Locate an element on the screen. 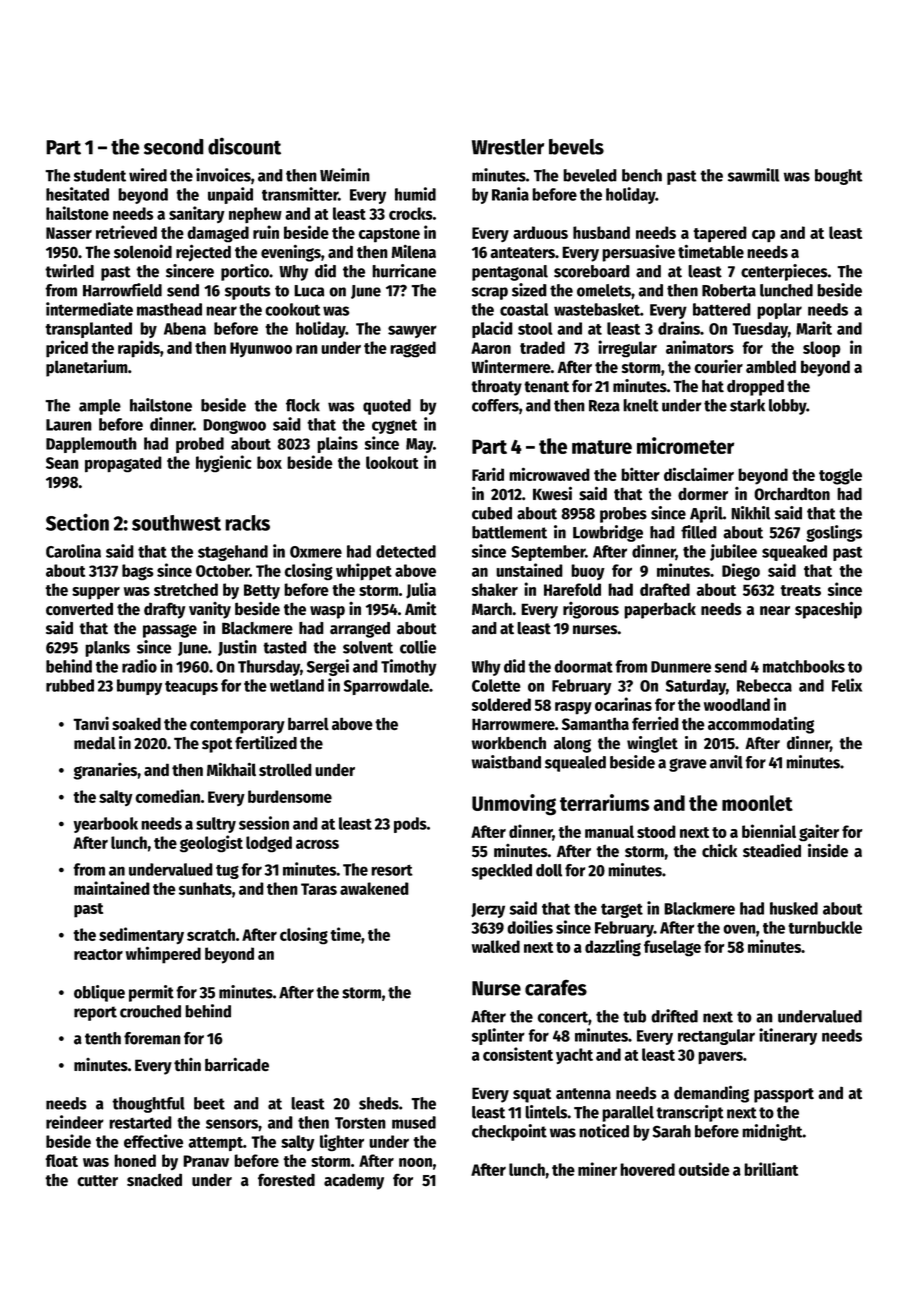 This screenshot has width=908, height=1316. permit is located at coordinates (151, 993).
